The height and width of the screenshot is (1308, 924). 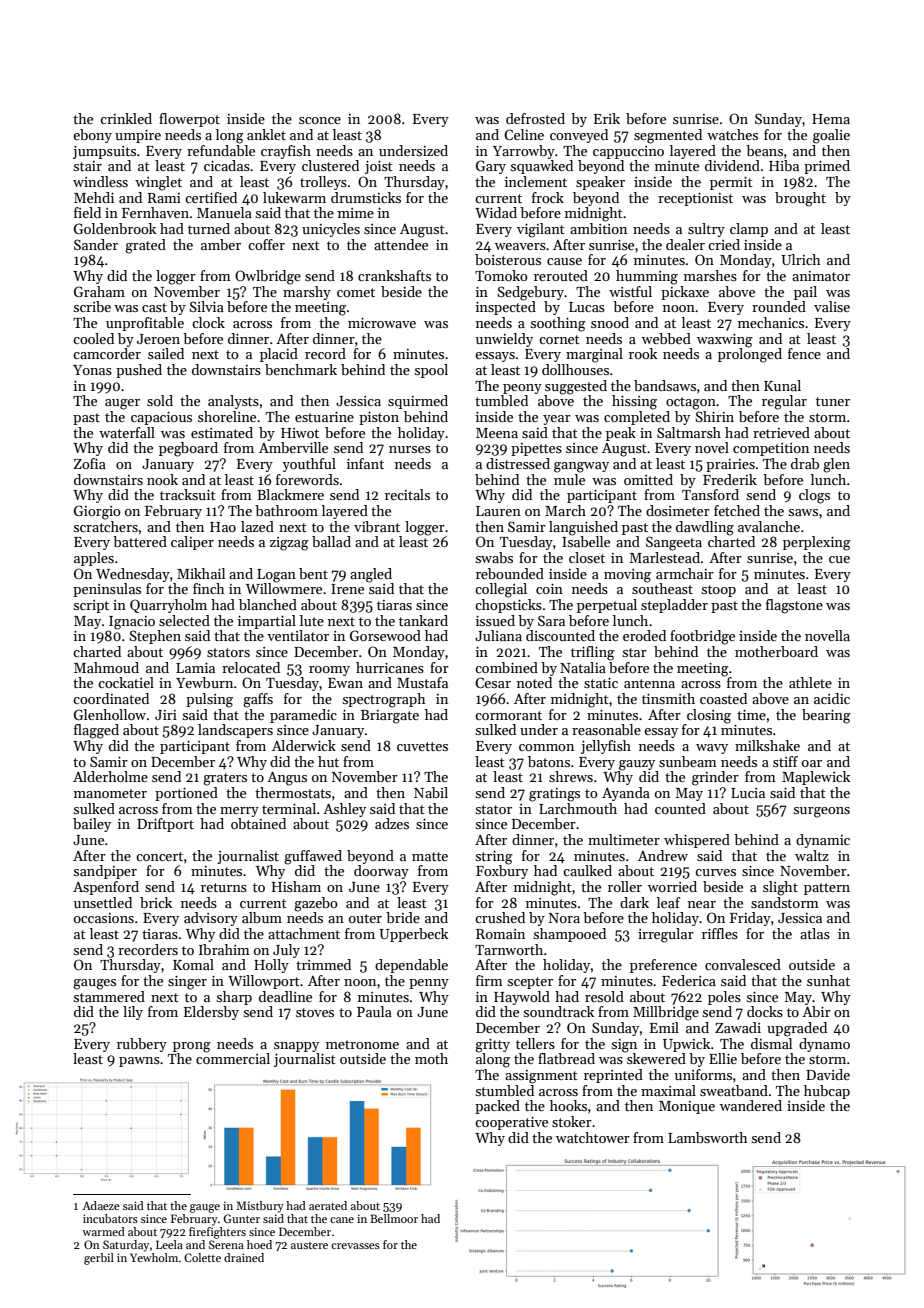 What do you see at coordinates (832, 306) in the screenshot?
I see `valise` at bounding box center [832, 306].
